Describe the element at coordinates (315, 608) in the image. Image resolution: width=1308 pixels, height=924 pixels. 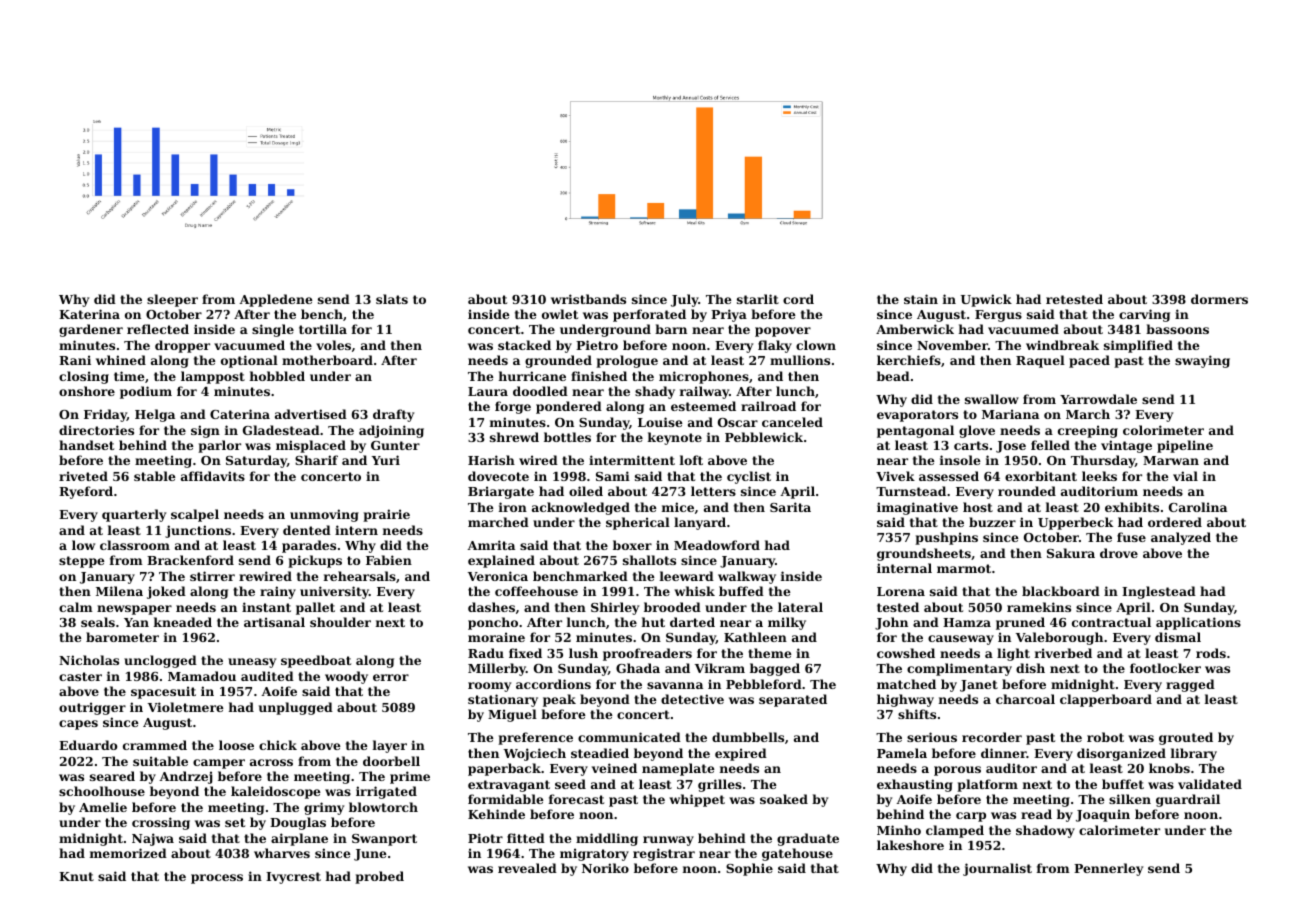
I see `pallet` at that location.
